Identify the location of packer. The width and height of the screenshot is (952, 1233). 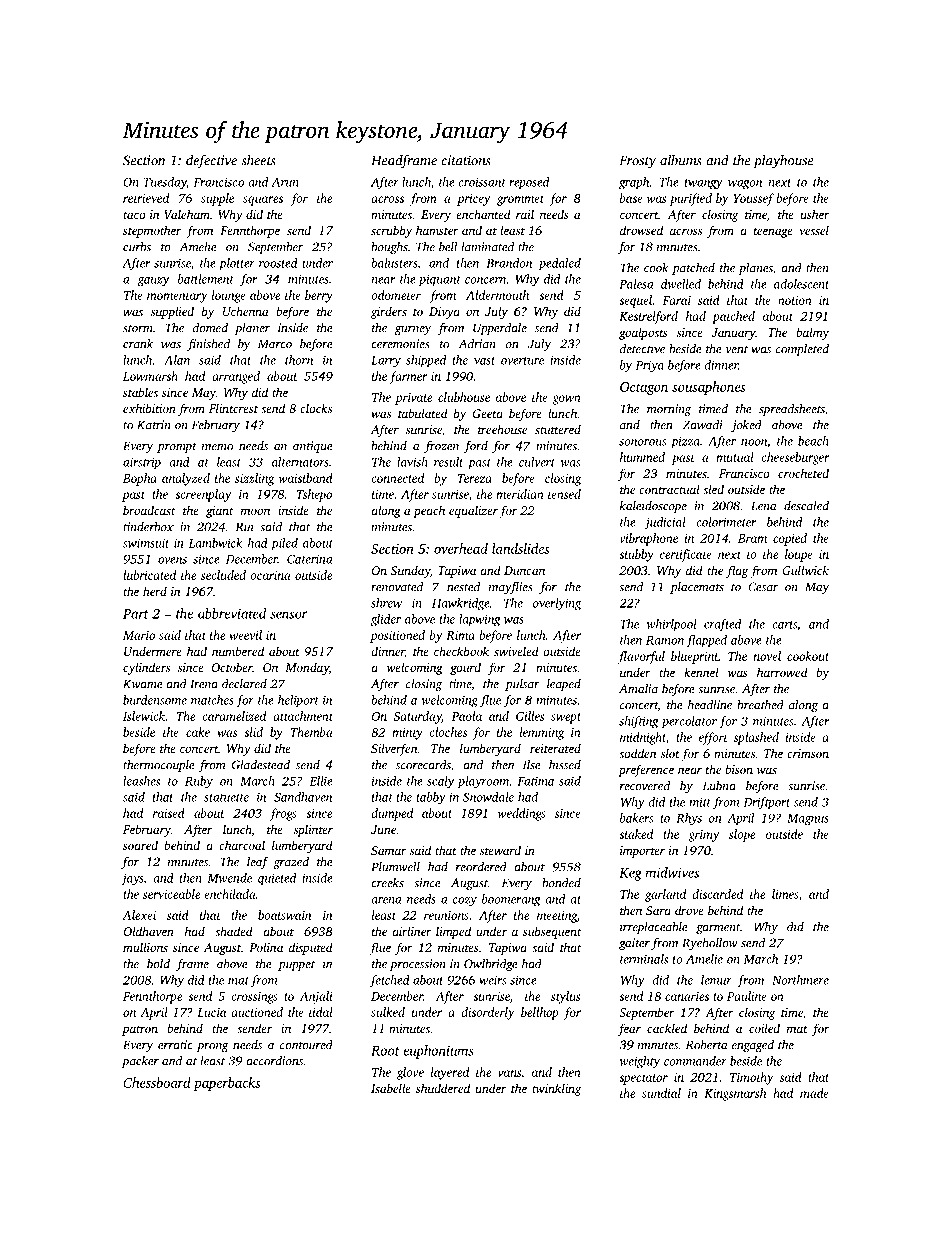
(140, 1062).
